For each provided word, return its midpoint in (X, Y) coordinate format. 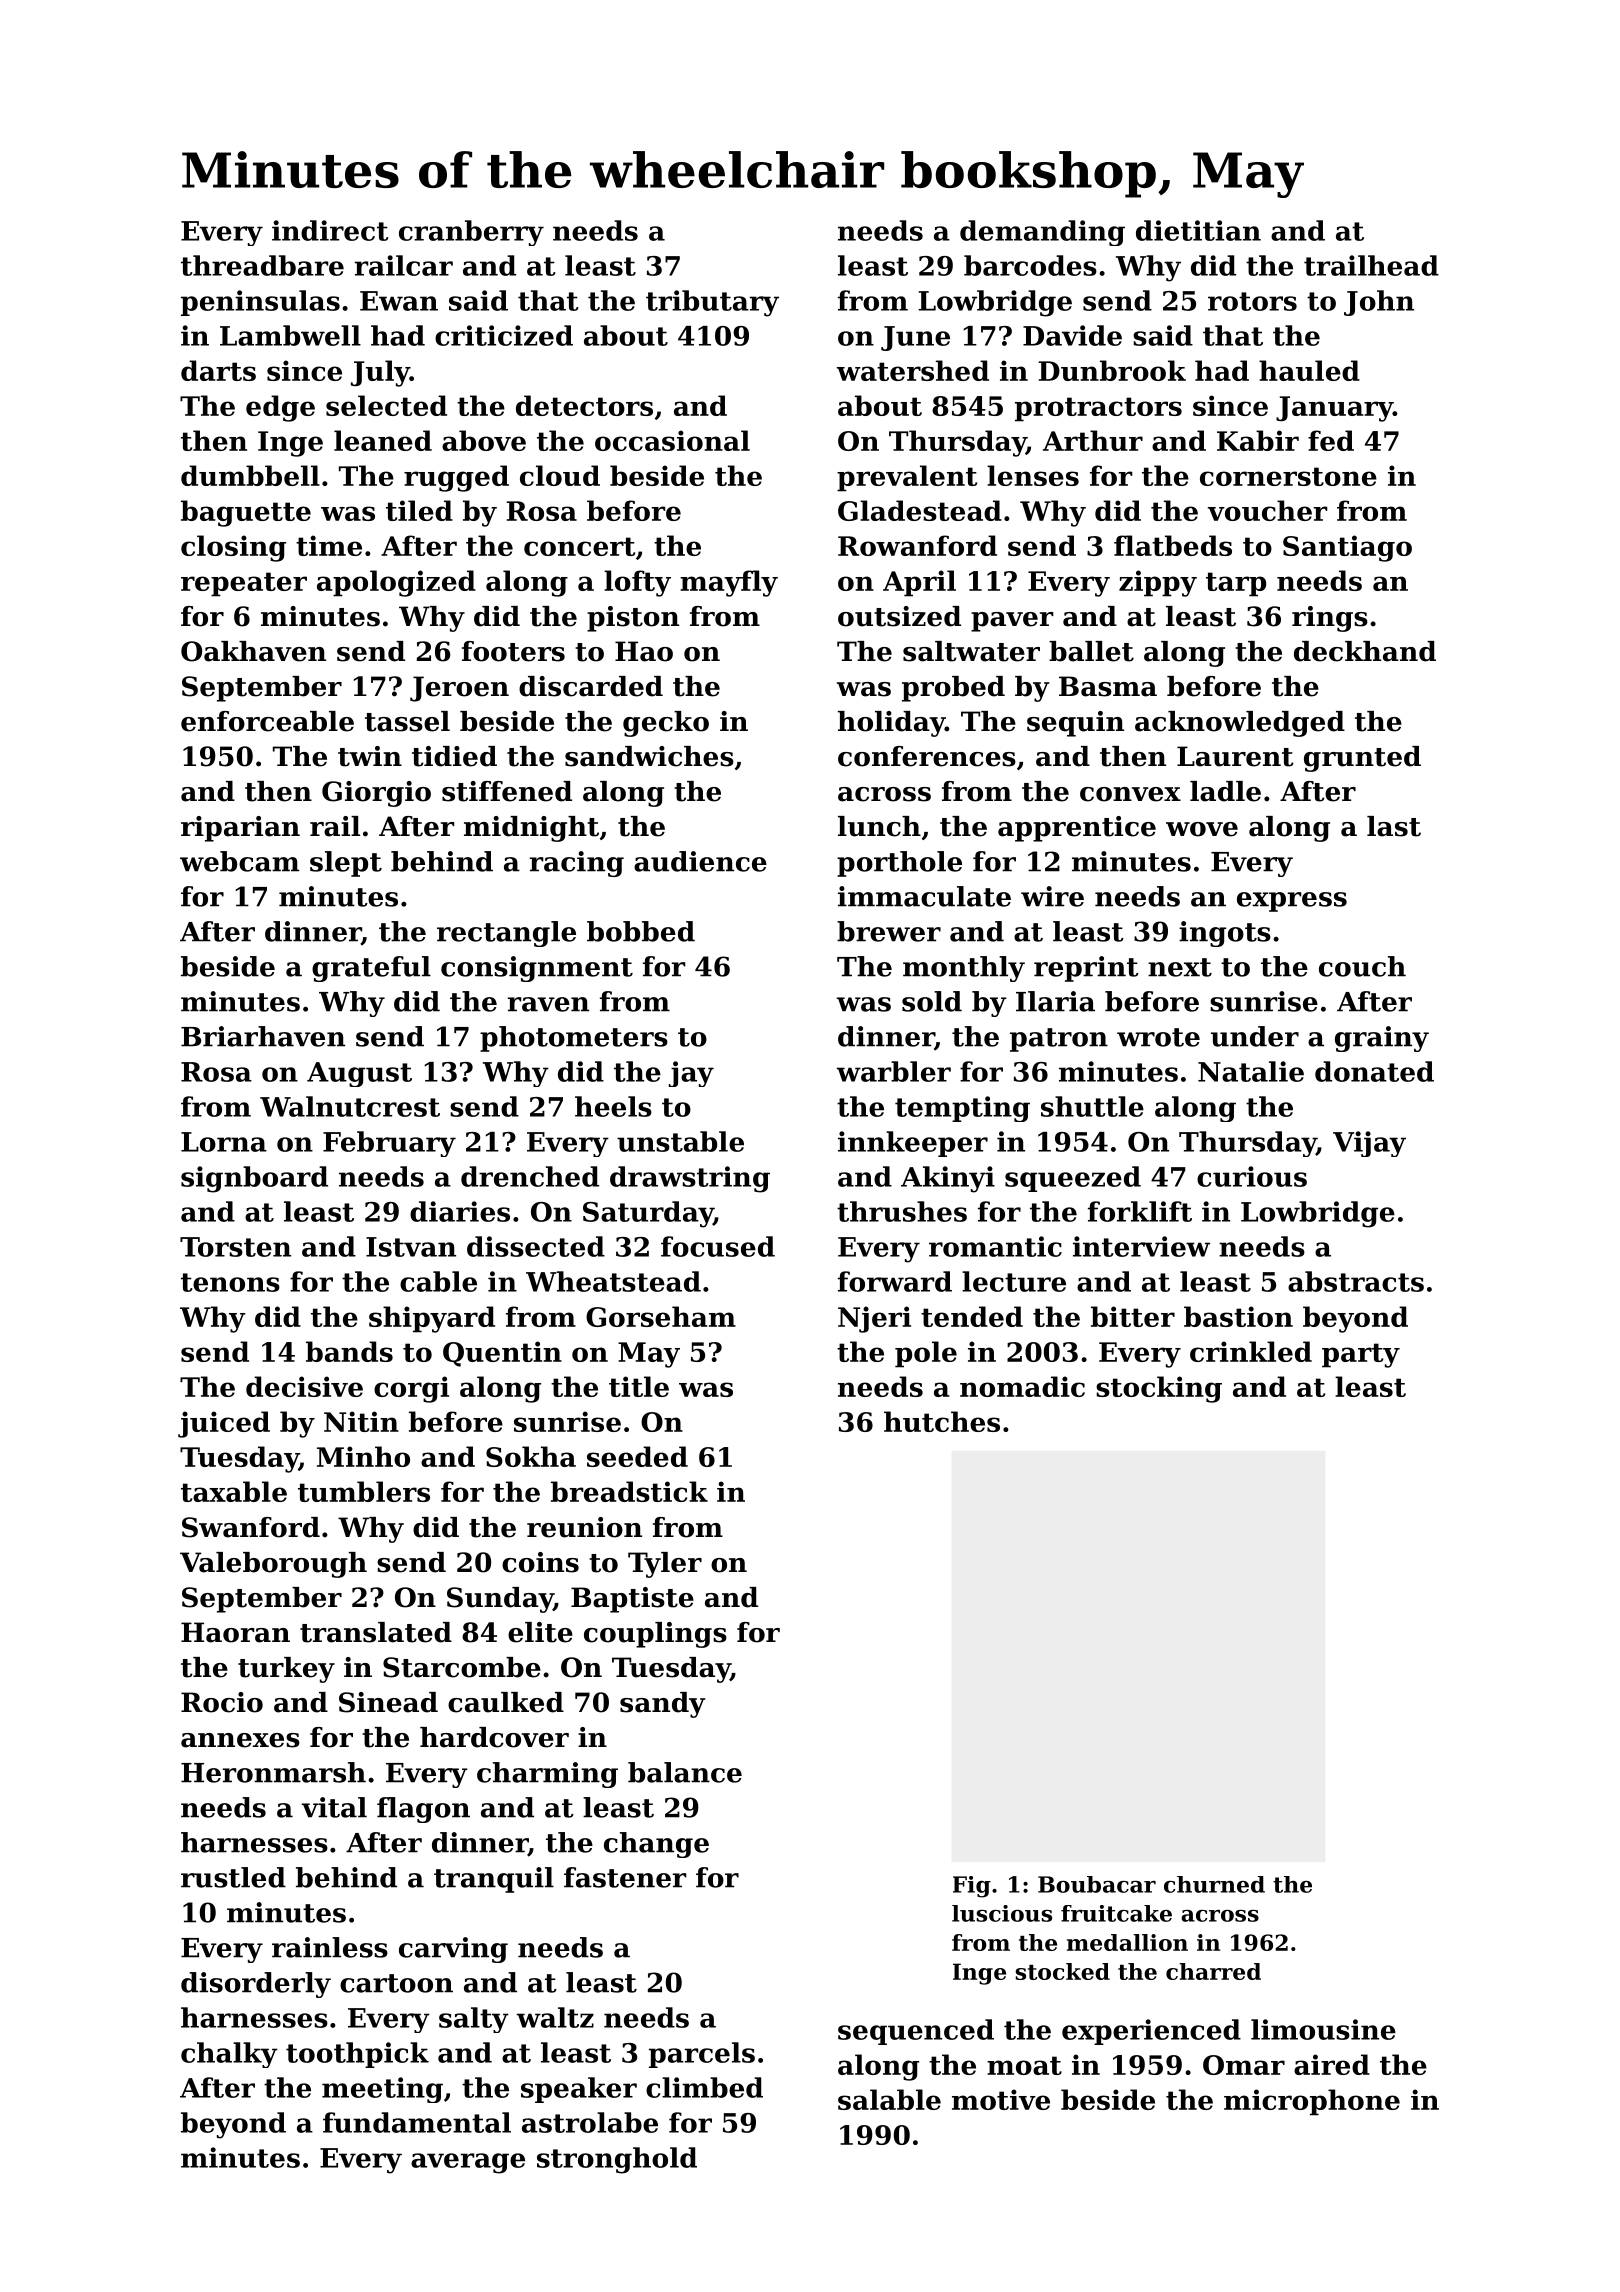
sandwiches (649, 756)
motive (1001, 2099)
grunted (1362, 759)
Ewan (399, 301)
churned (1214, 1884)
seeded (637, 1456)
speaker (579, 2090)
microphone (1312, 2102)
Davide (1072, 335)
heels (613, 1106)
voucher (1268, 510)
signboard (254, 1179)
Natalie (1251, 1071)
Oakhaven (253, 651)
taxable (234, 1491)
